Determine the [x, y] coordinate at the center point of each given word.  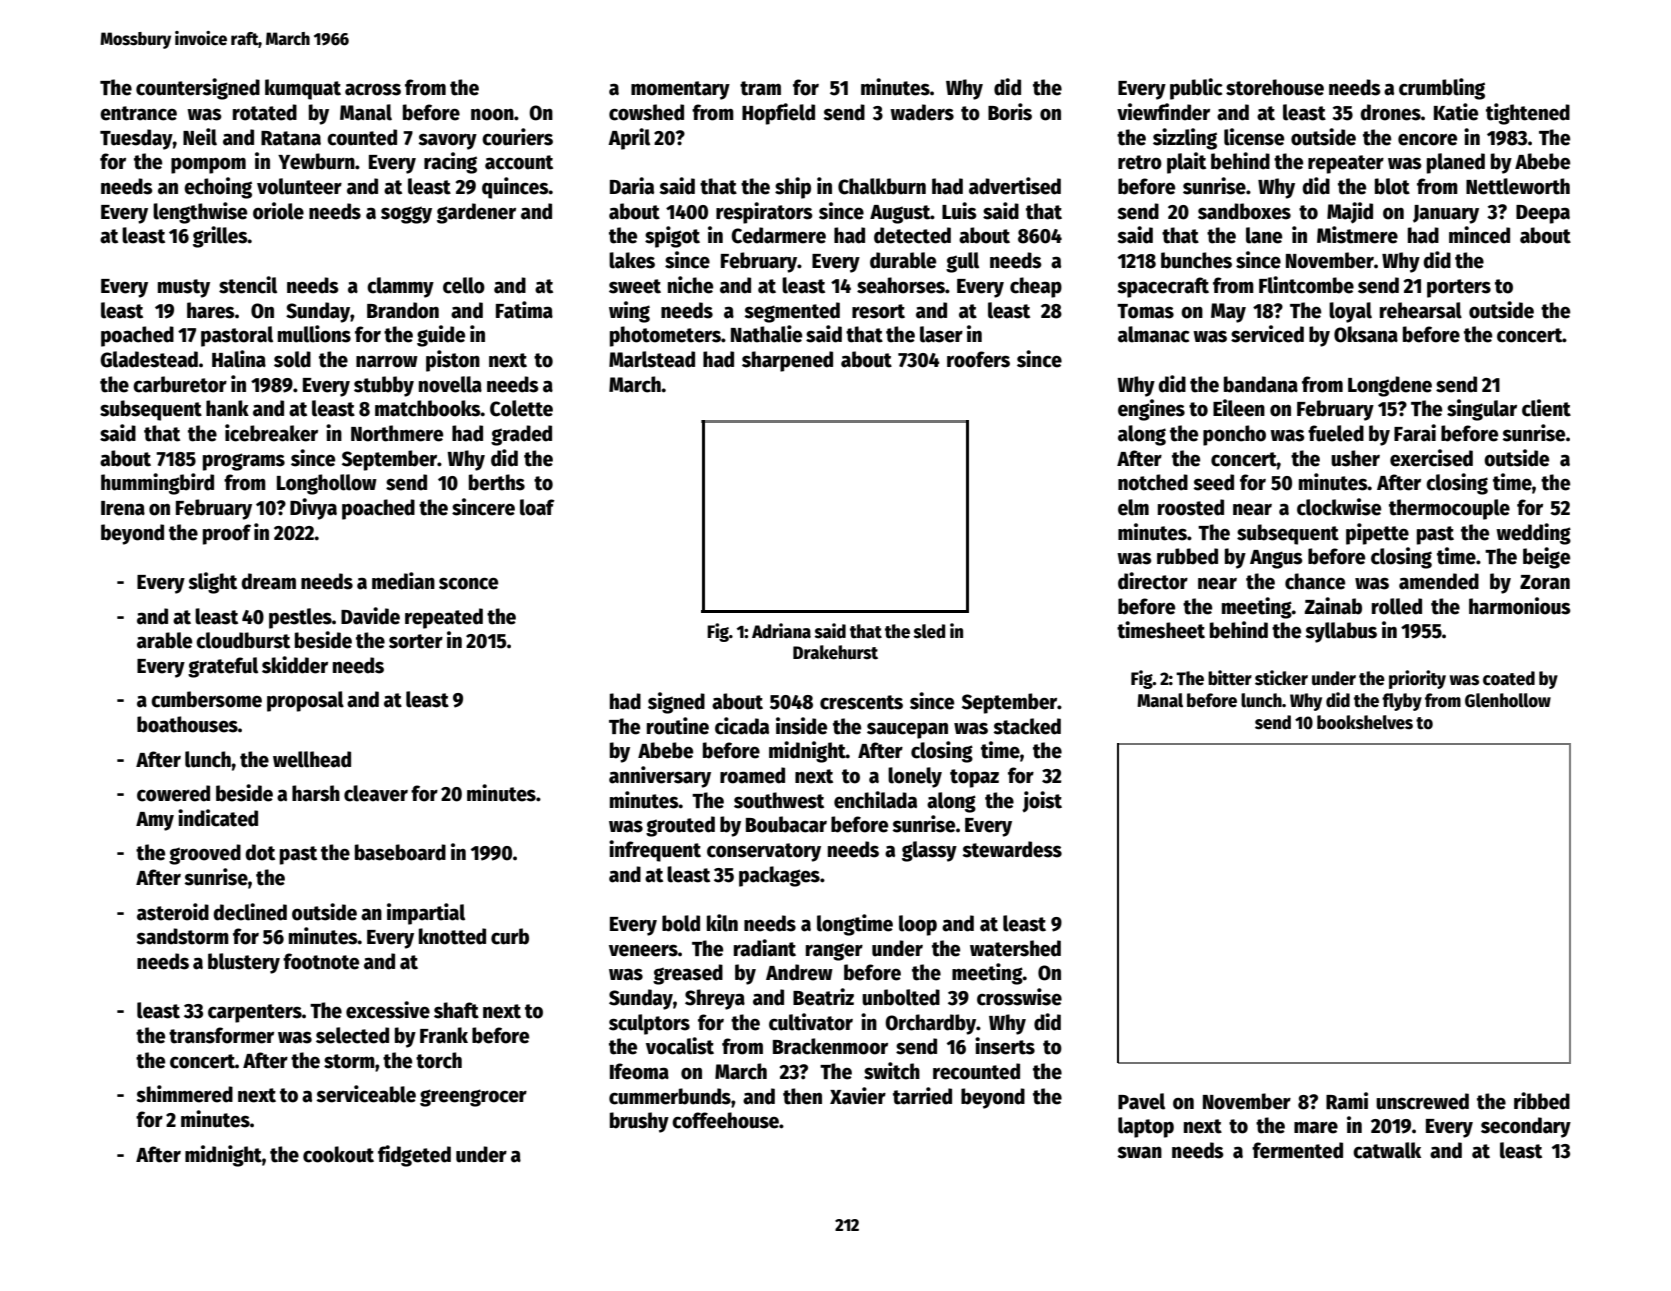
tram [760, 88]
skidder [295, 665]
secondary [1526, 1127]
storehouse [1275, 87]
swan [1139, 1153]
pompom [208, 166]
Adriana [781, 631]
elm [1133, 507]
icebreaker [271, 433]
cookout [338, 1154]
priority [1417, 679]
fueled [1336, 433]
